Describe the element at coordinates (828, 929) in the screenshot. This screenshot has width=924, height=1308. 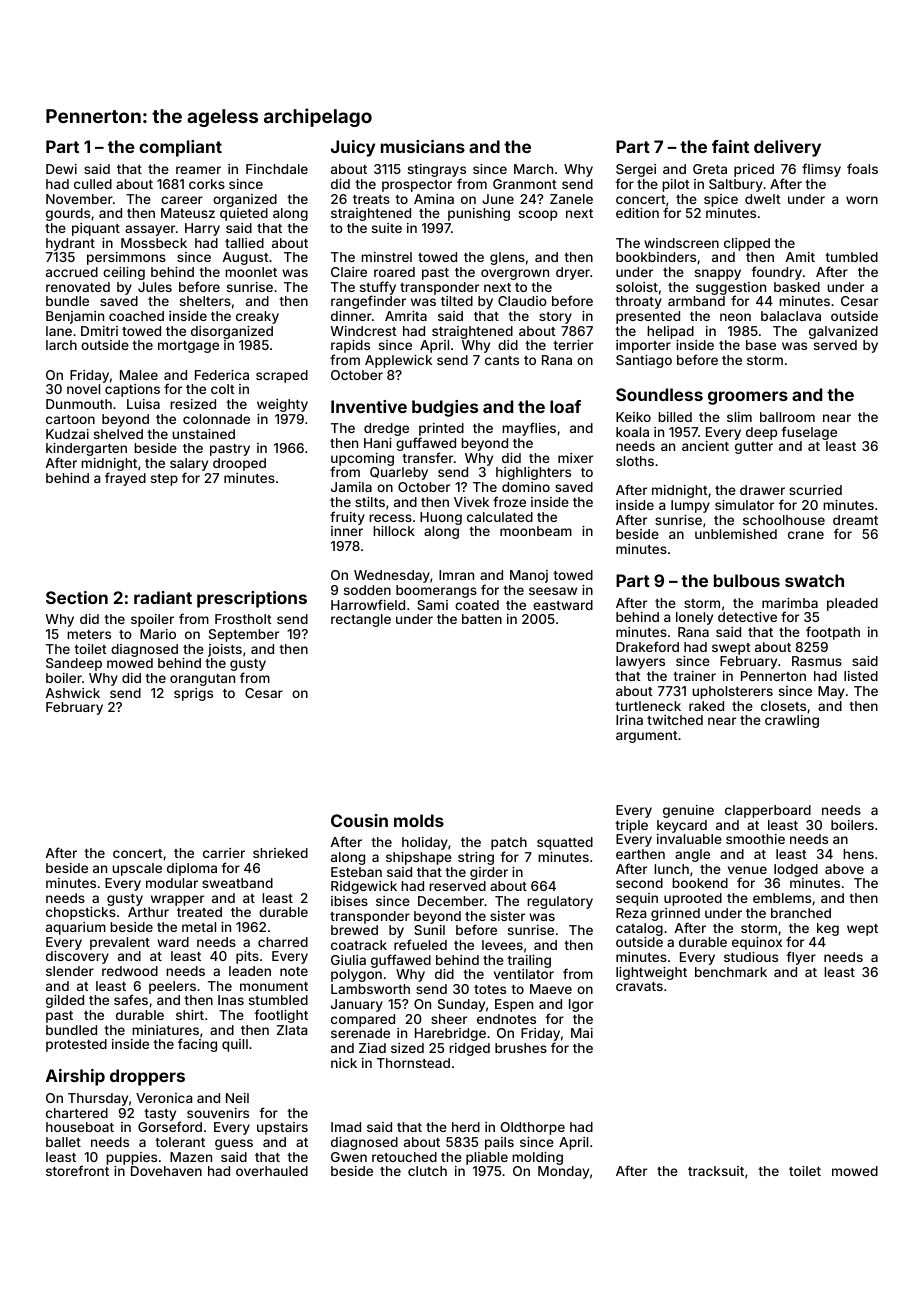
I see `keg` at that location.
